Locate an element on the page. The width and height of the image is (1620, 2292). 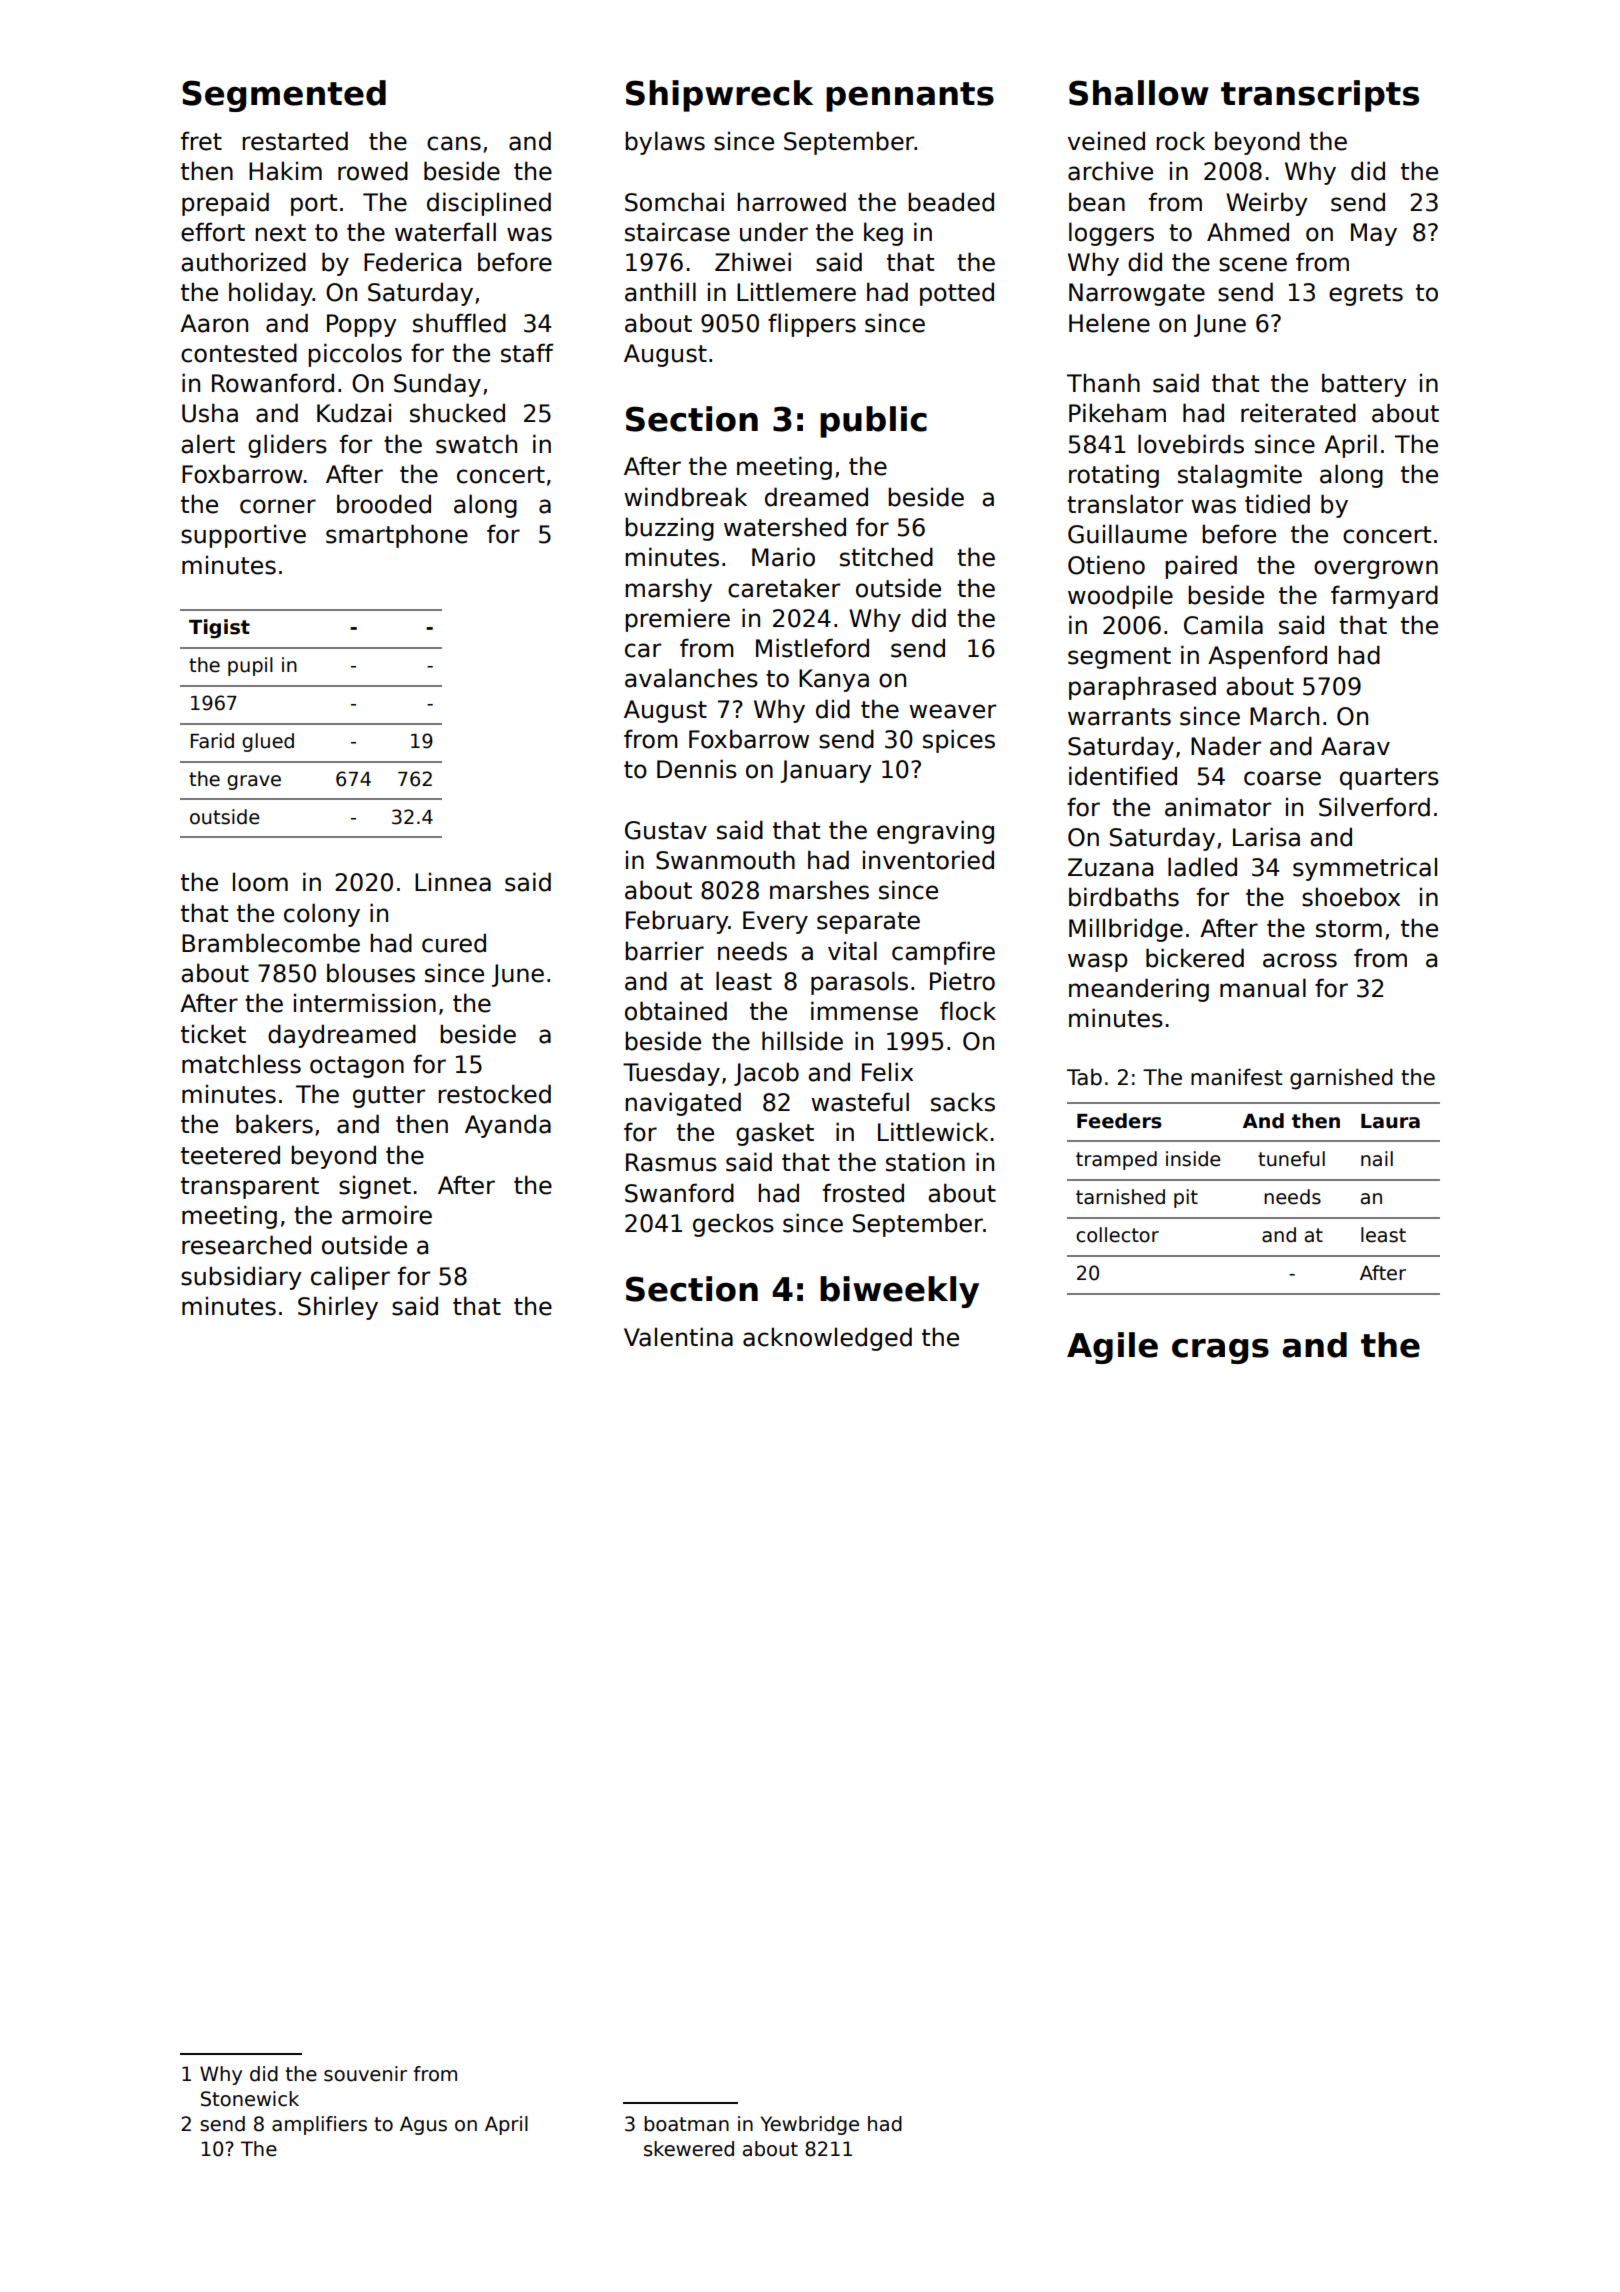
pupil is located at coordinates (250, 666).
